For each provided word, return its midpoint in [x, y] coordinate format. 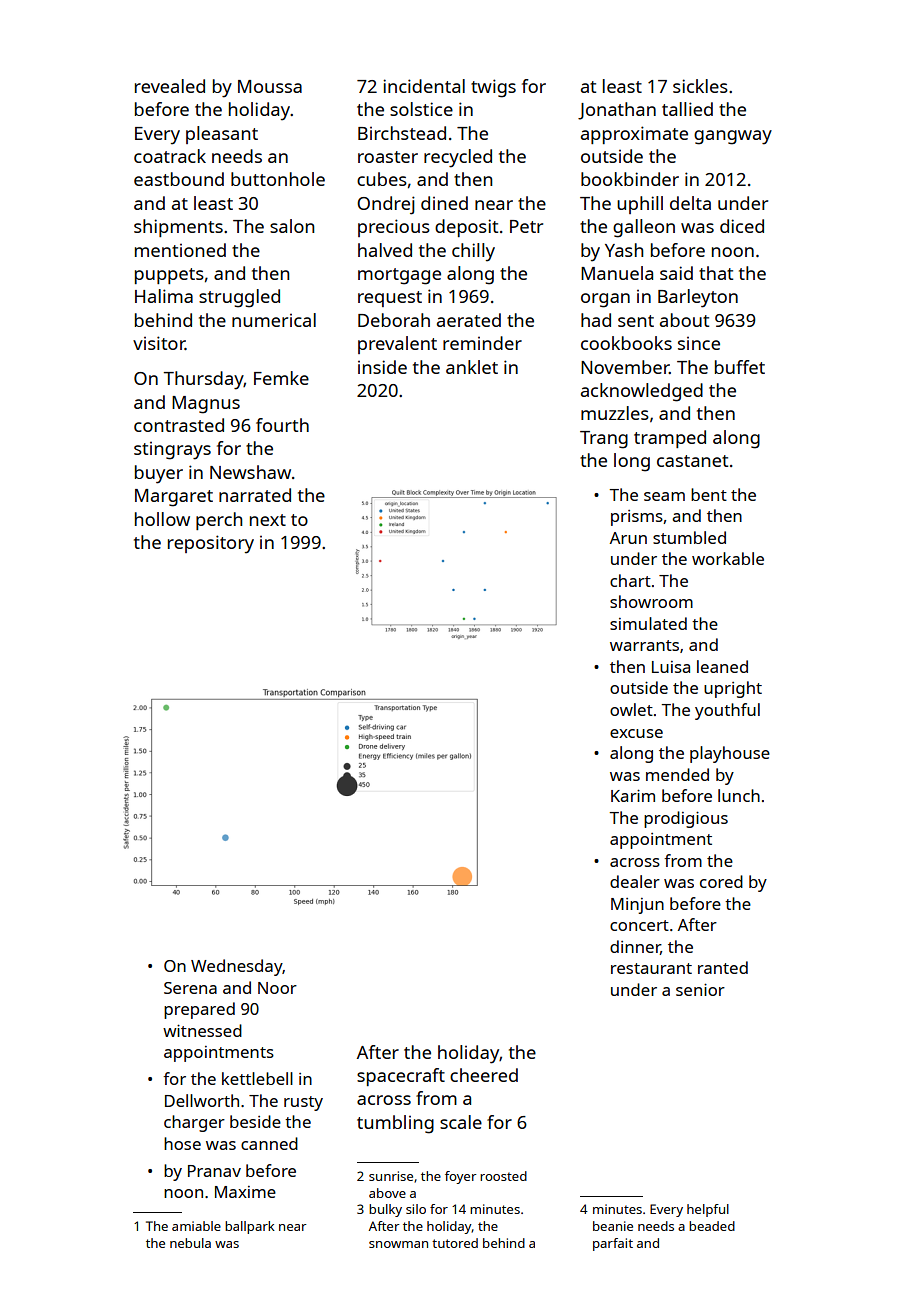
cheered [484, 1075]
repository [211, 544]
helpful [708, 1210]
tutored [455, 1243]
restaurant [651, 968]
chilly [473, 252]
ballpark [250, 1227]
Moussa [270, 86]
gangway [733, 137]
